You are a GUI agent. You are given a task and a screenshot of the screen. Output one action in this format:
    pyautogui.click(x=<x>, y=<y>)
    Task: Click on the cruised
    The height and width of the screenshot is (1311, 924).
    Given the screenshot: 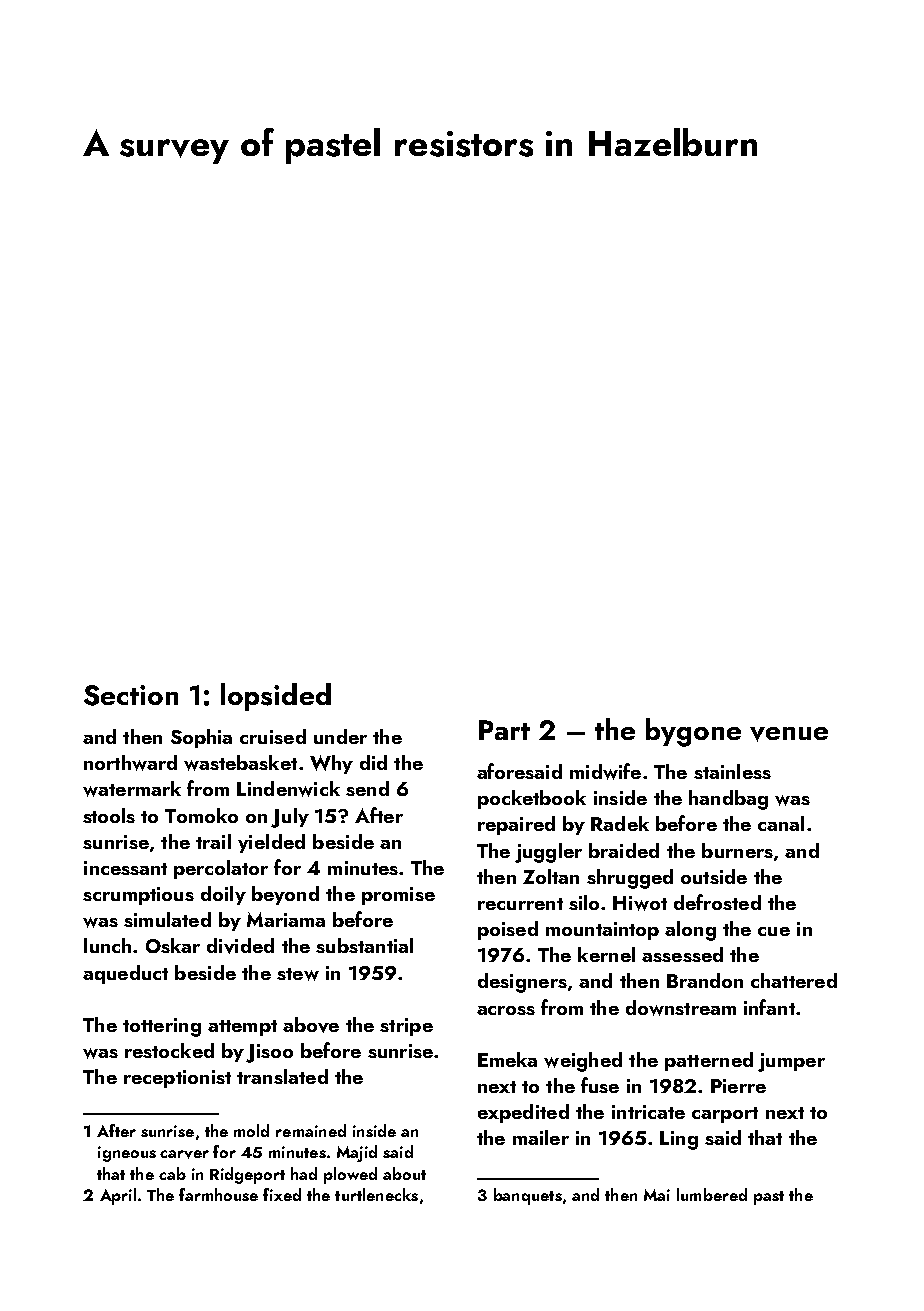 What is the action you would take?
    pyautogui.click(x=273, y=736)
